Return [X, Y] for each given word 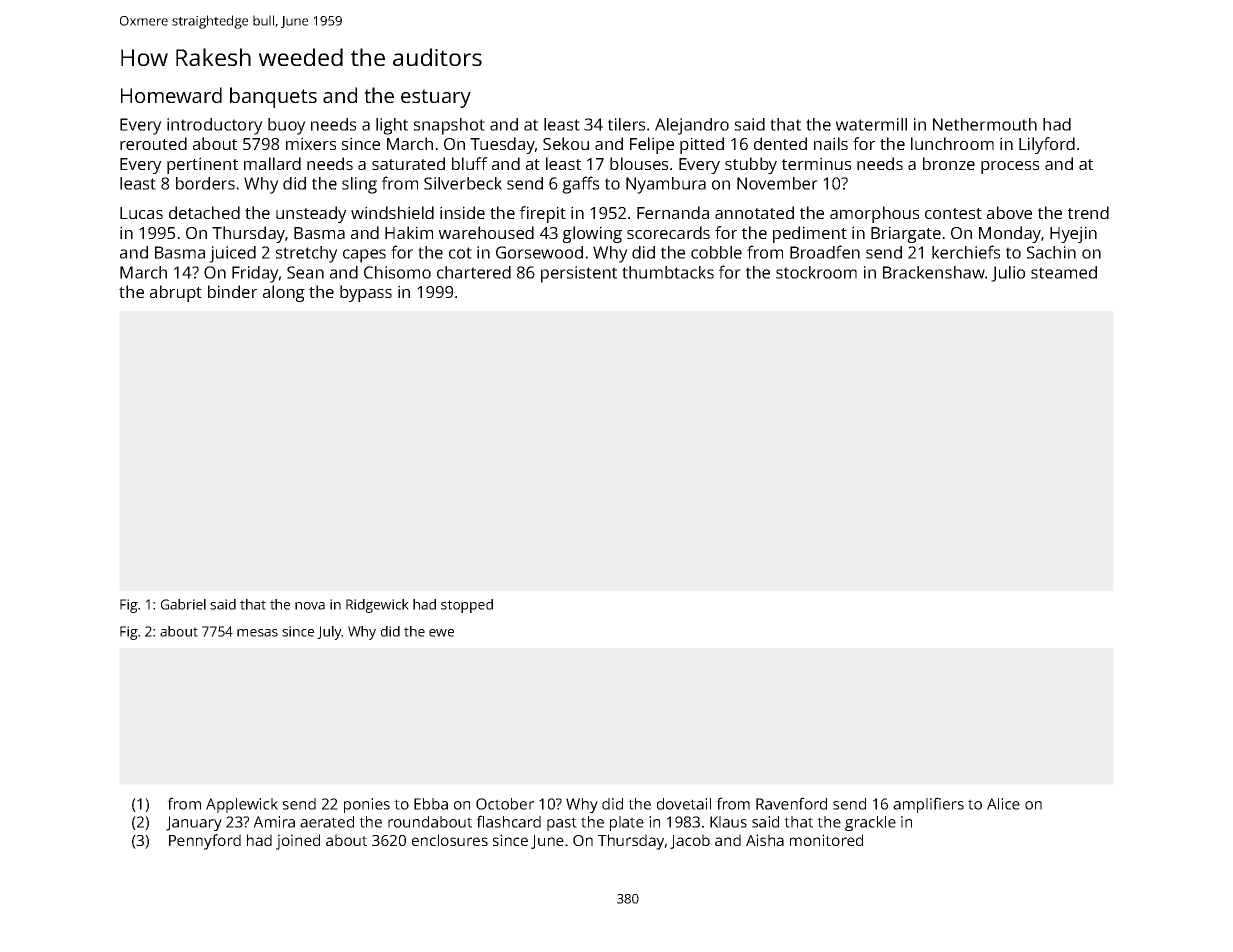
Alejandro [692, 126]
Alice [1003, 804]
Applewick [242, 805]
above [1009, 212]
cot [460, 253]
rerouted [153, 143]
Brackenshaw [934, 272]
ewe [441, 633]
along [284, 293]
